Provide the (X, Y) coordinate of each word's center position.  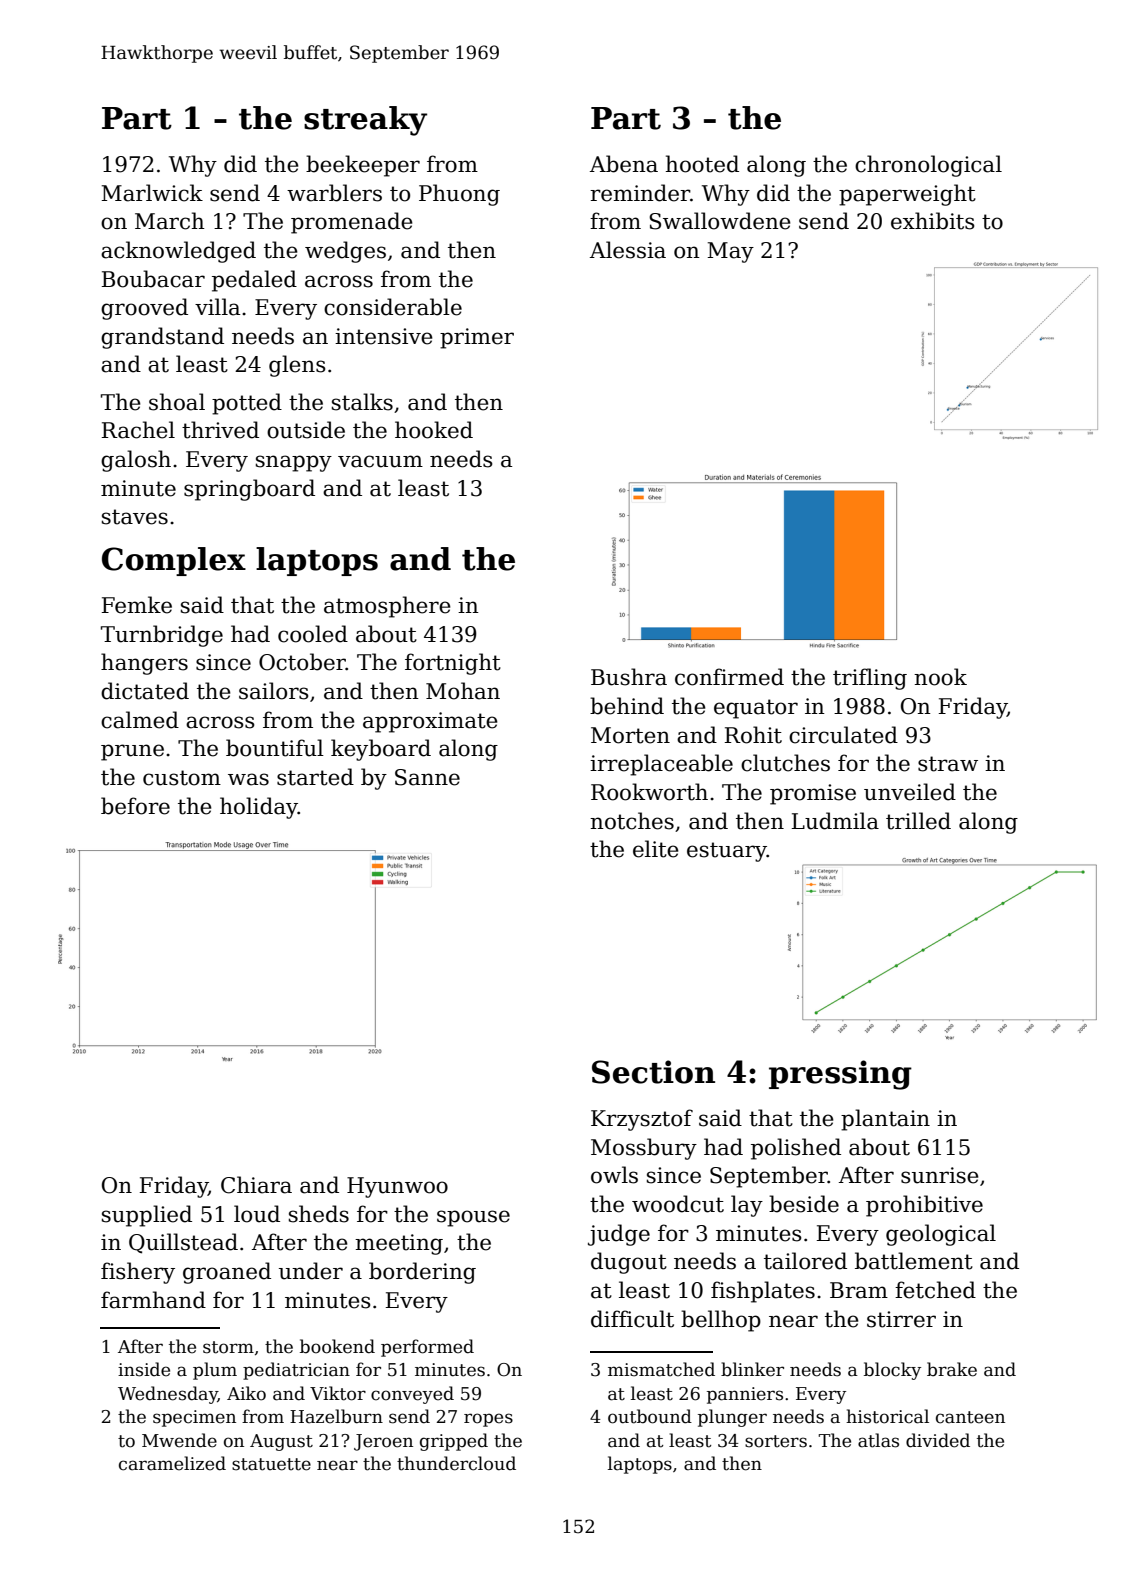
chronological (928, 166)
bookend (337, 1346)
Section (653, 1072)
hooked (434, 430)
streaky (365, 121)
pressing (840, 1075)
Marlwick (152, 193)
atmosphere (387, 607)
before (135, 806)
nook (940, 677)
